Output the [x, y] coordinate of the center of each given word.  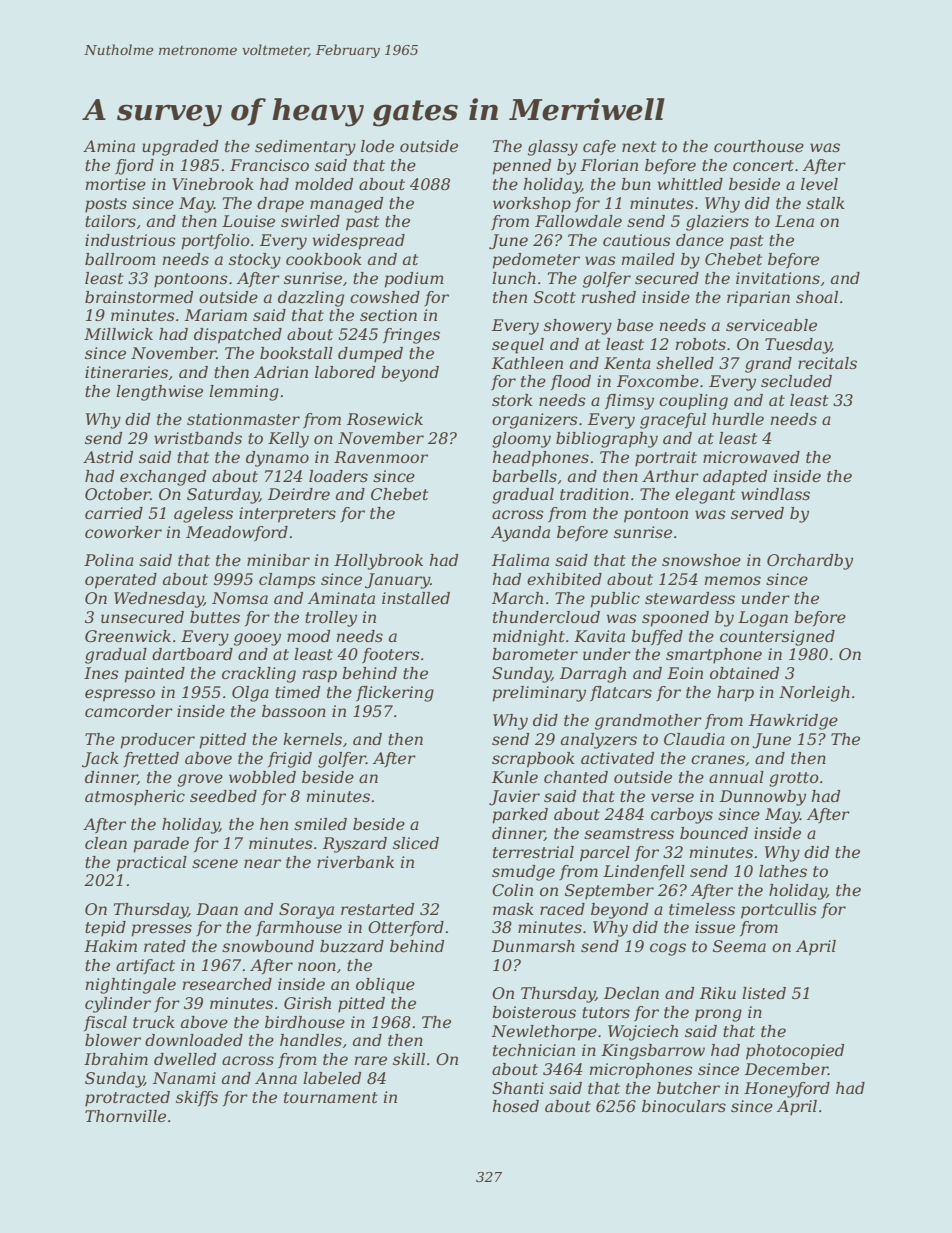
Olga [250, 694]
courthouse [759, 146]
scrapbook [533, 760]
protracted [127, 1099]
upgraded [180, 148]
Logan [763, 619]
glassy [553, 148]
